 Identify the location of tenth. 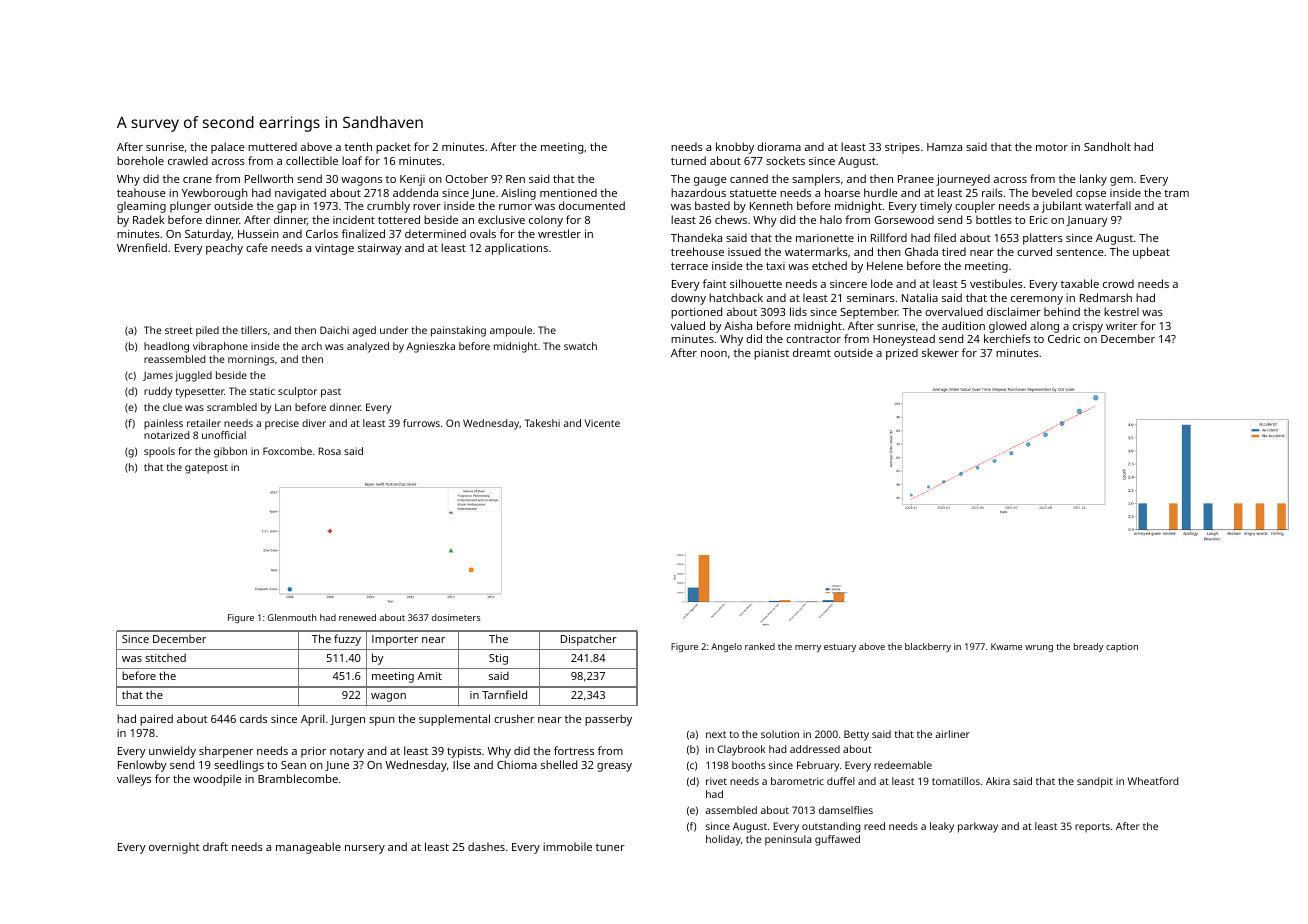
(358, 146).
